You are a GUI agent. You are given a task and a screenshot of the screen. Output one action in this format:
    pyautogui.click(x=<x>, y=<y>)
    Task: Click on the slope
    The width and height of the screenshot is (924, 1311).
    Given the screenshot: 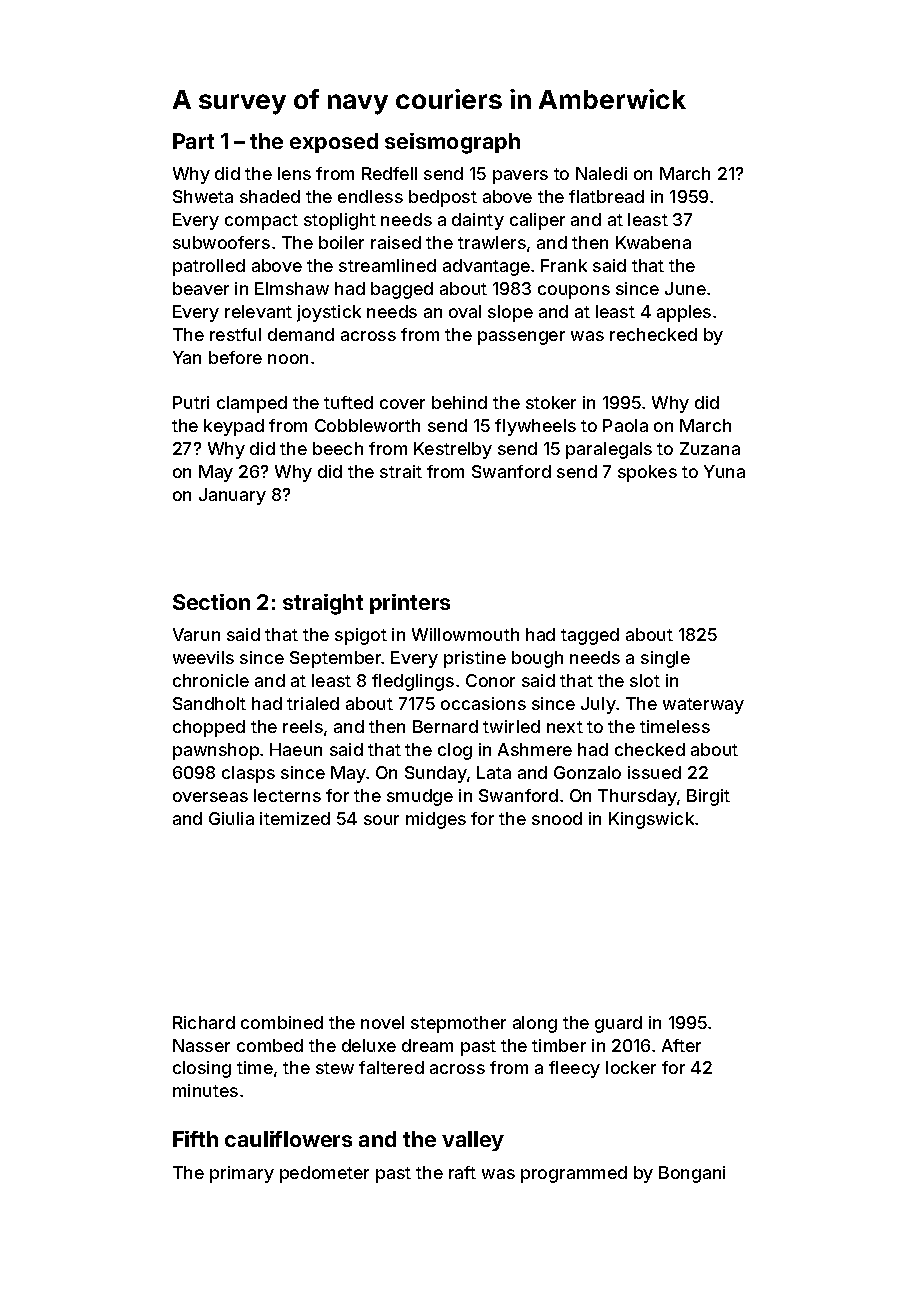 What is the action you would take?
    pyautogui.click(x=510, y=313)
